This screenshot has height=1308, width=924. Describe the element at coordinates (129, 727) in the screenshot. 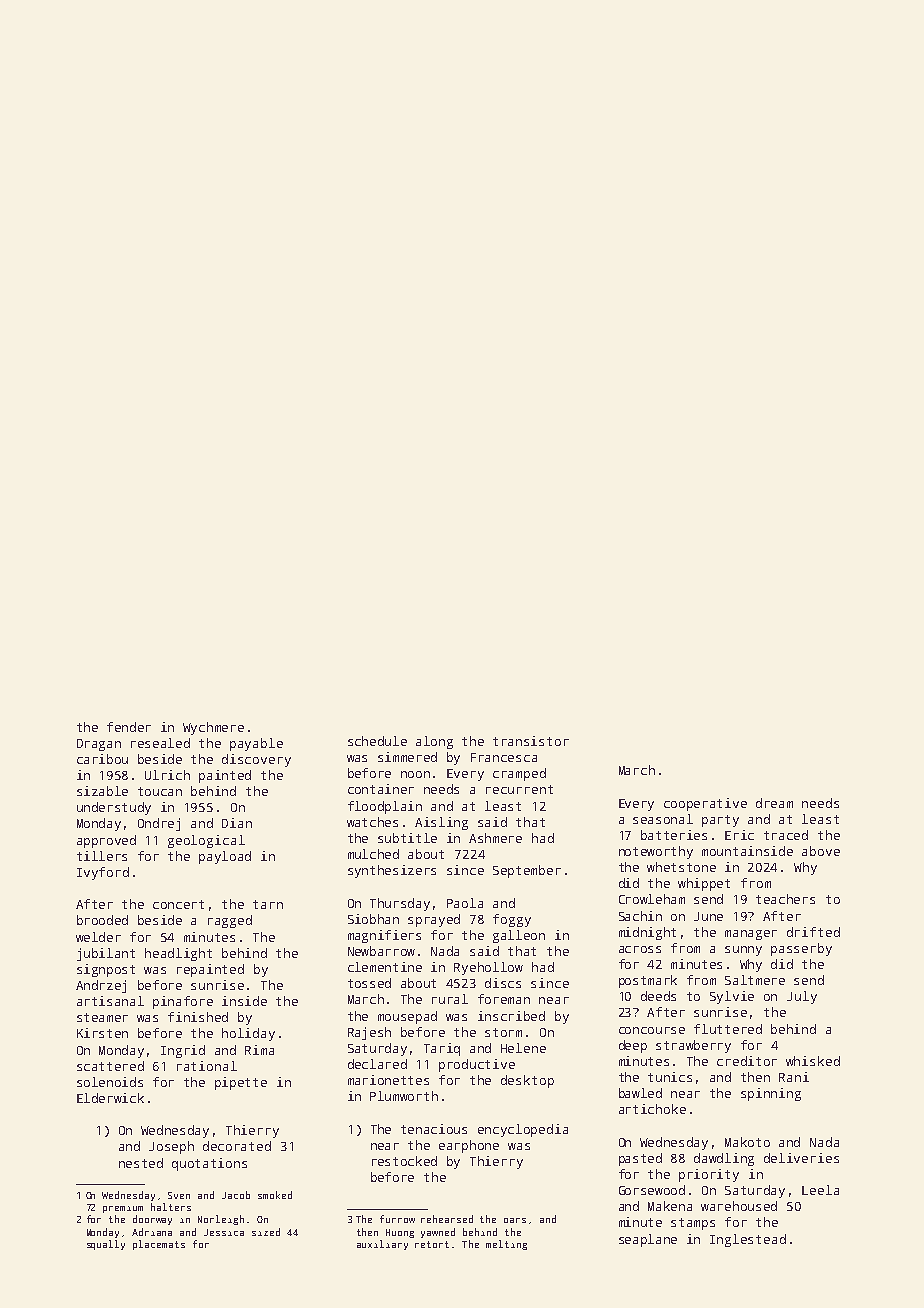

I see `fender` at that location.
